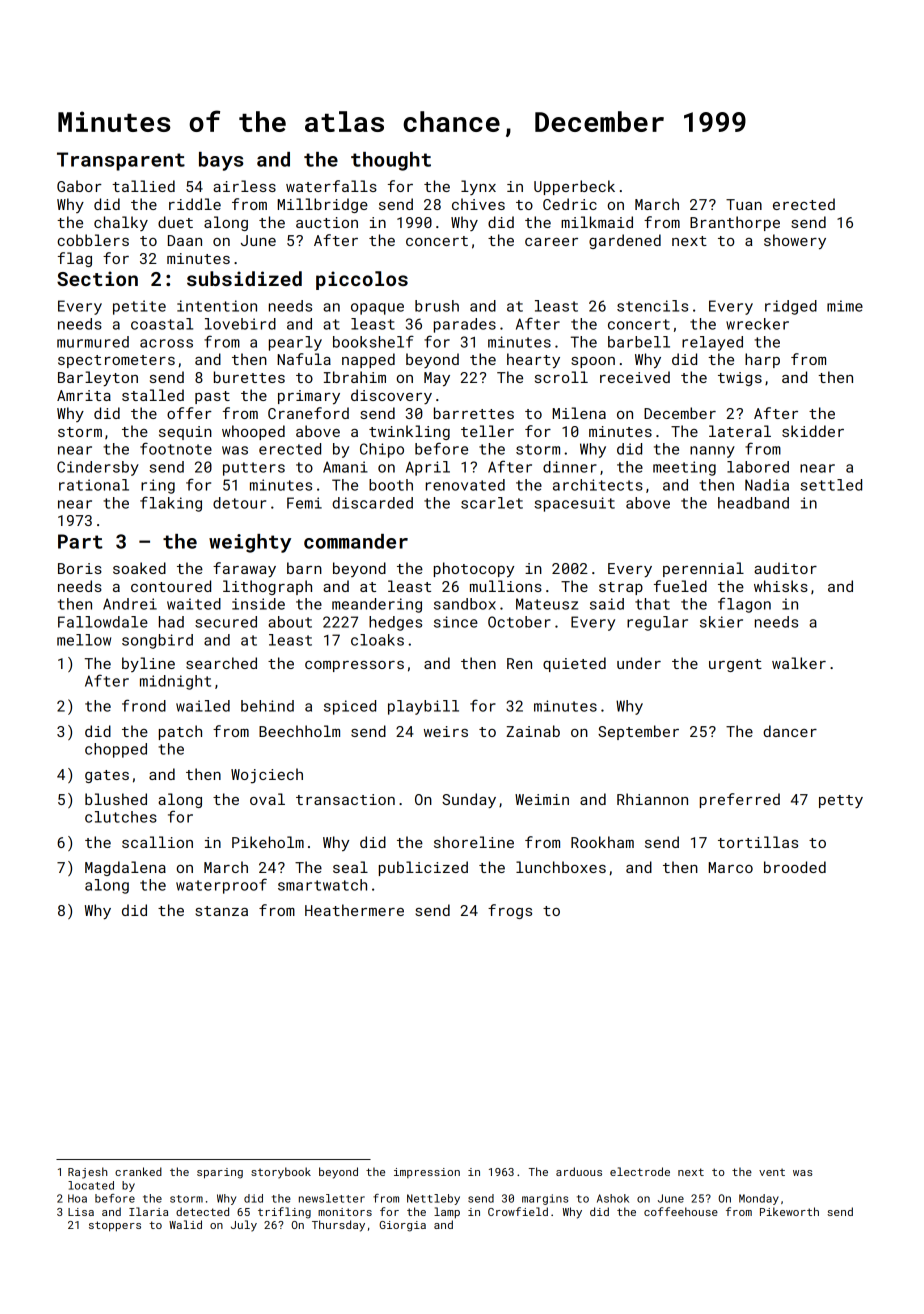  What do you see at coordinates (185, 240) in the screenshot?
I see `Daan` at bounding box center [185, 240].
